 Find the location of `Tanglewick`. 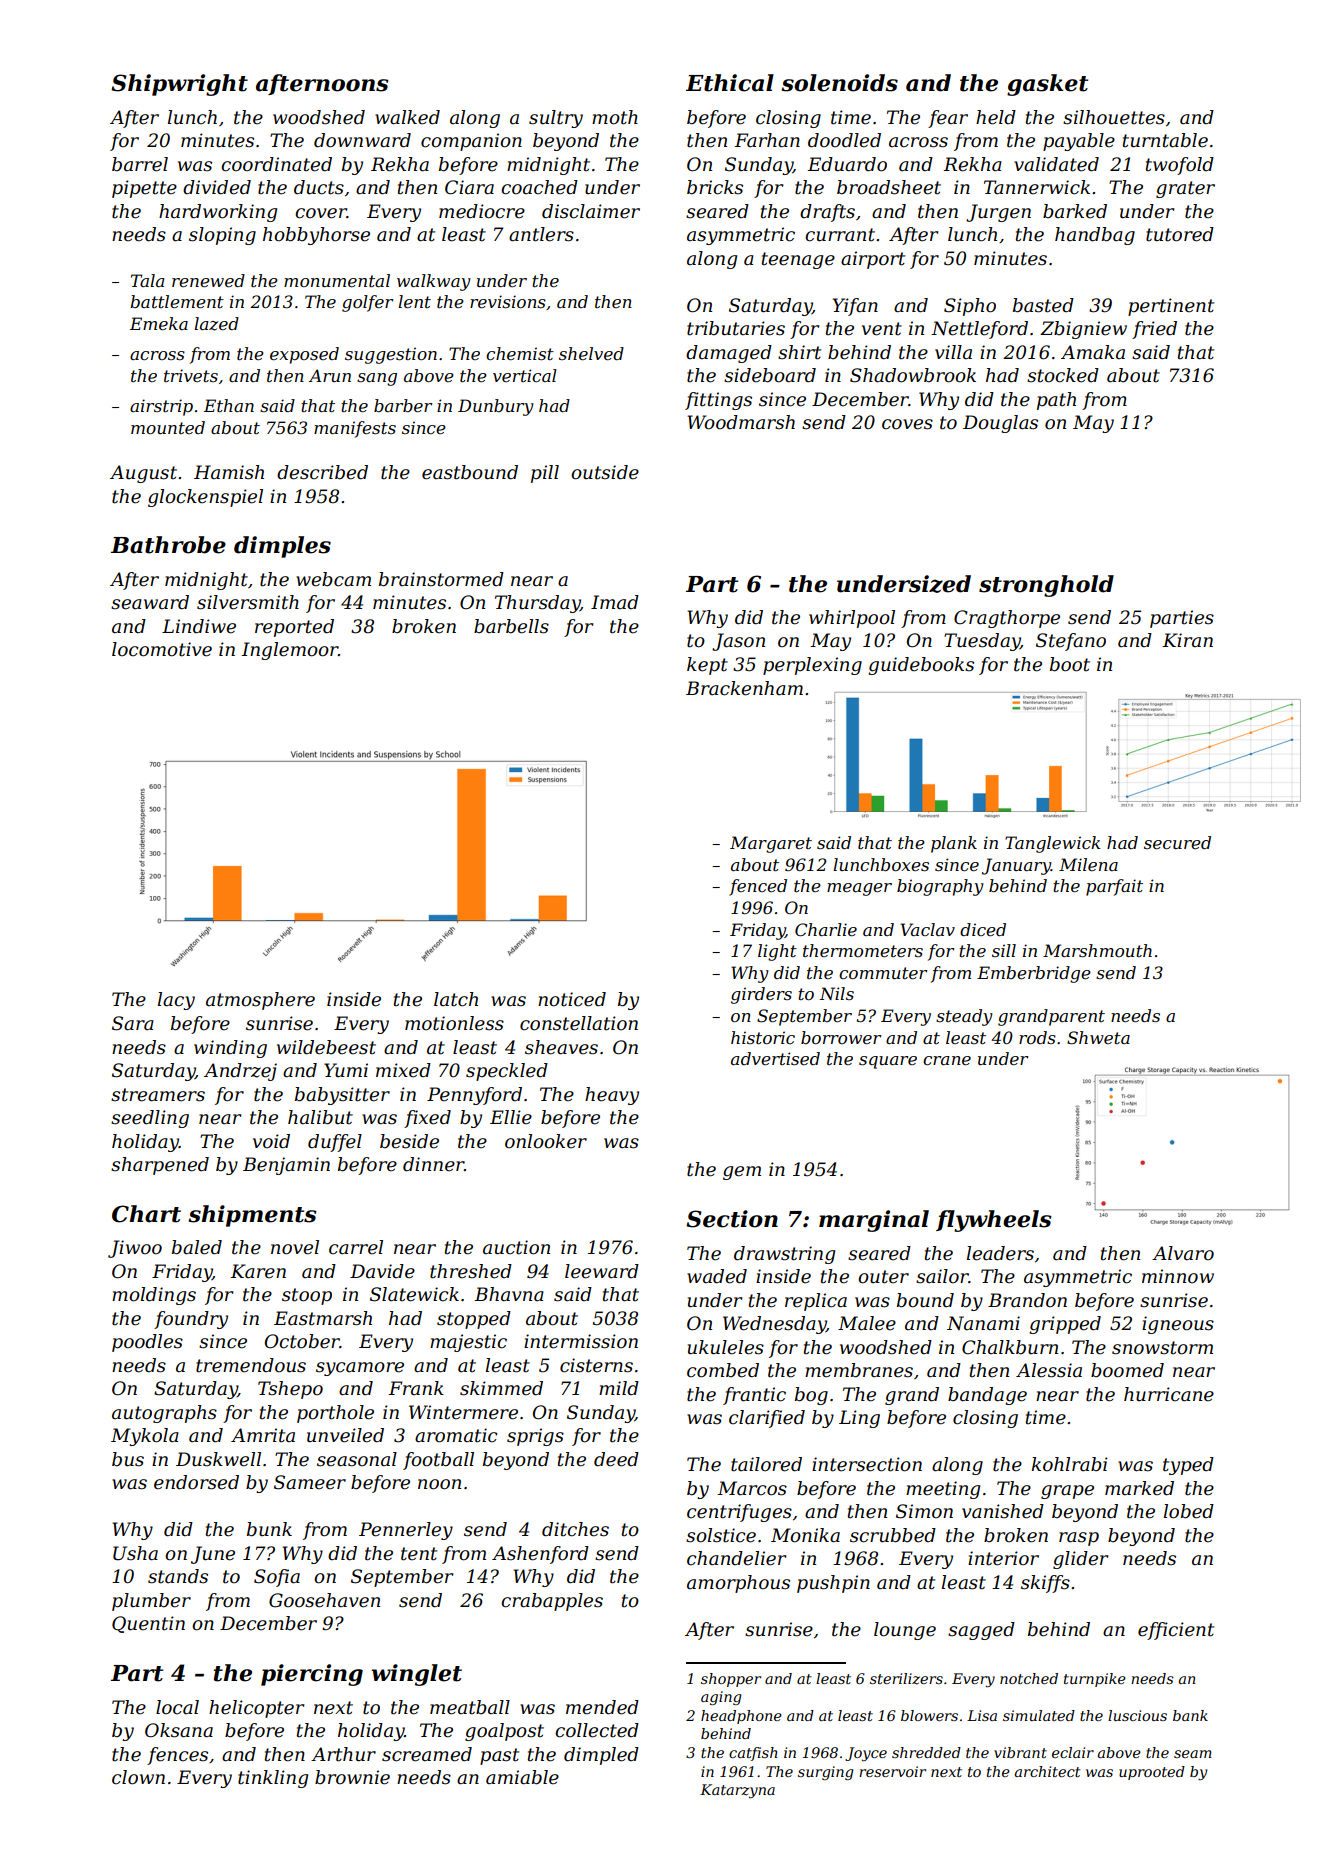

Tanglewick is located at coordinates (1052, 844).
